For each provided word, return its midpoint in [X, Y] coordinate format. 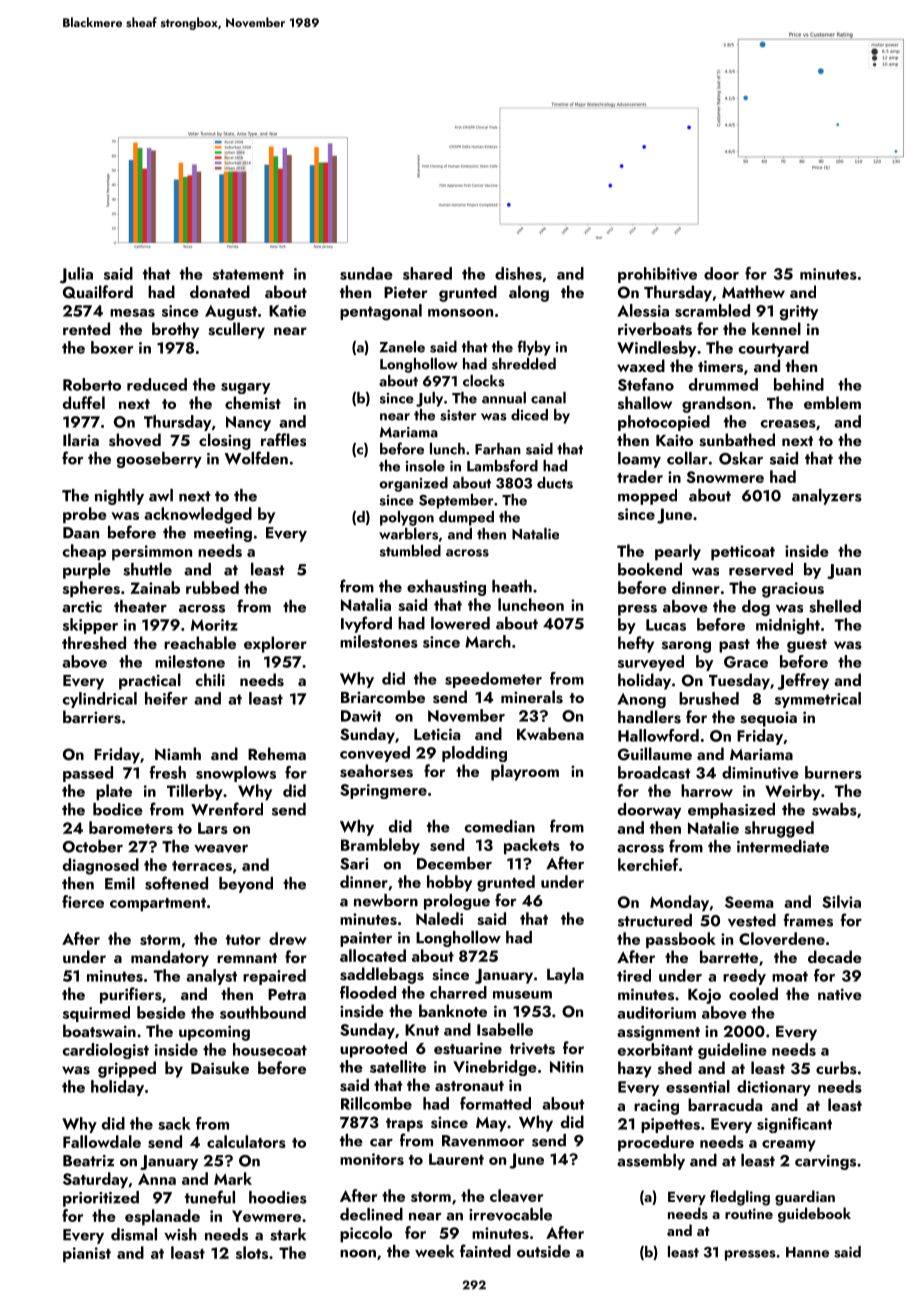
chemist [253, 403]
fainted [485, 1251]
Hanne [807, 1252]
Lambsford [502, 465]
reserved [761, 569]
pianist [87, 1255]
